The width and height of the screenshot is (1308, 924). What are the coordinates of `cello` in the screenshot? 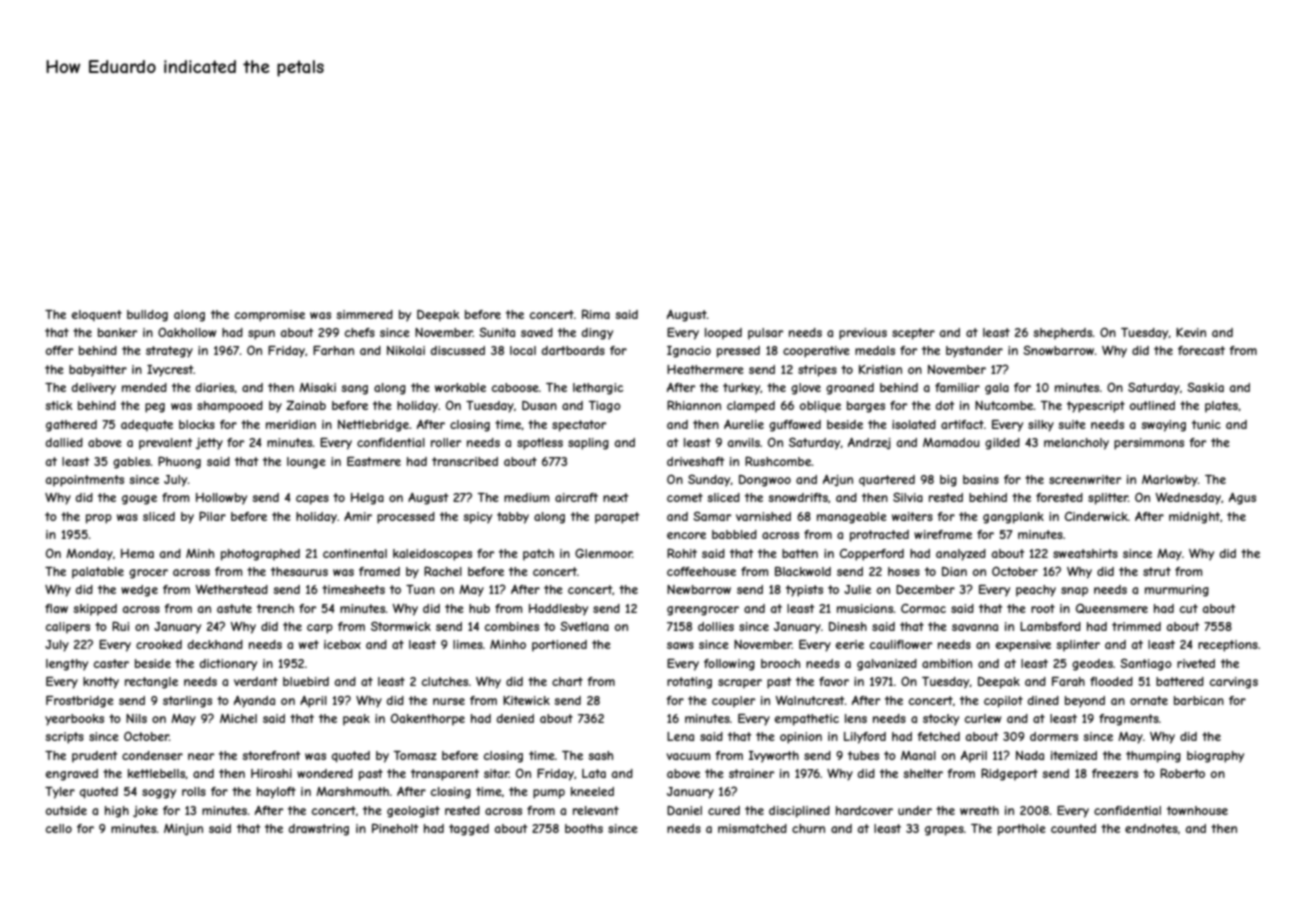 It's located at (59, 828).
